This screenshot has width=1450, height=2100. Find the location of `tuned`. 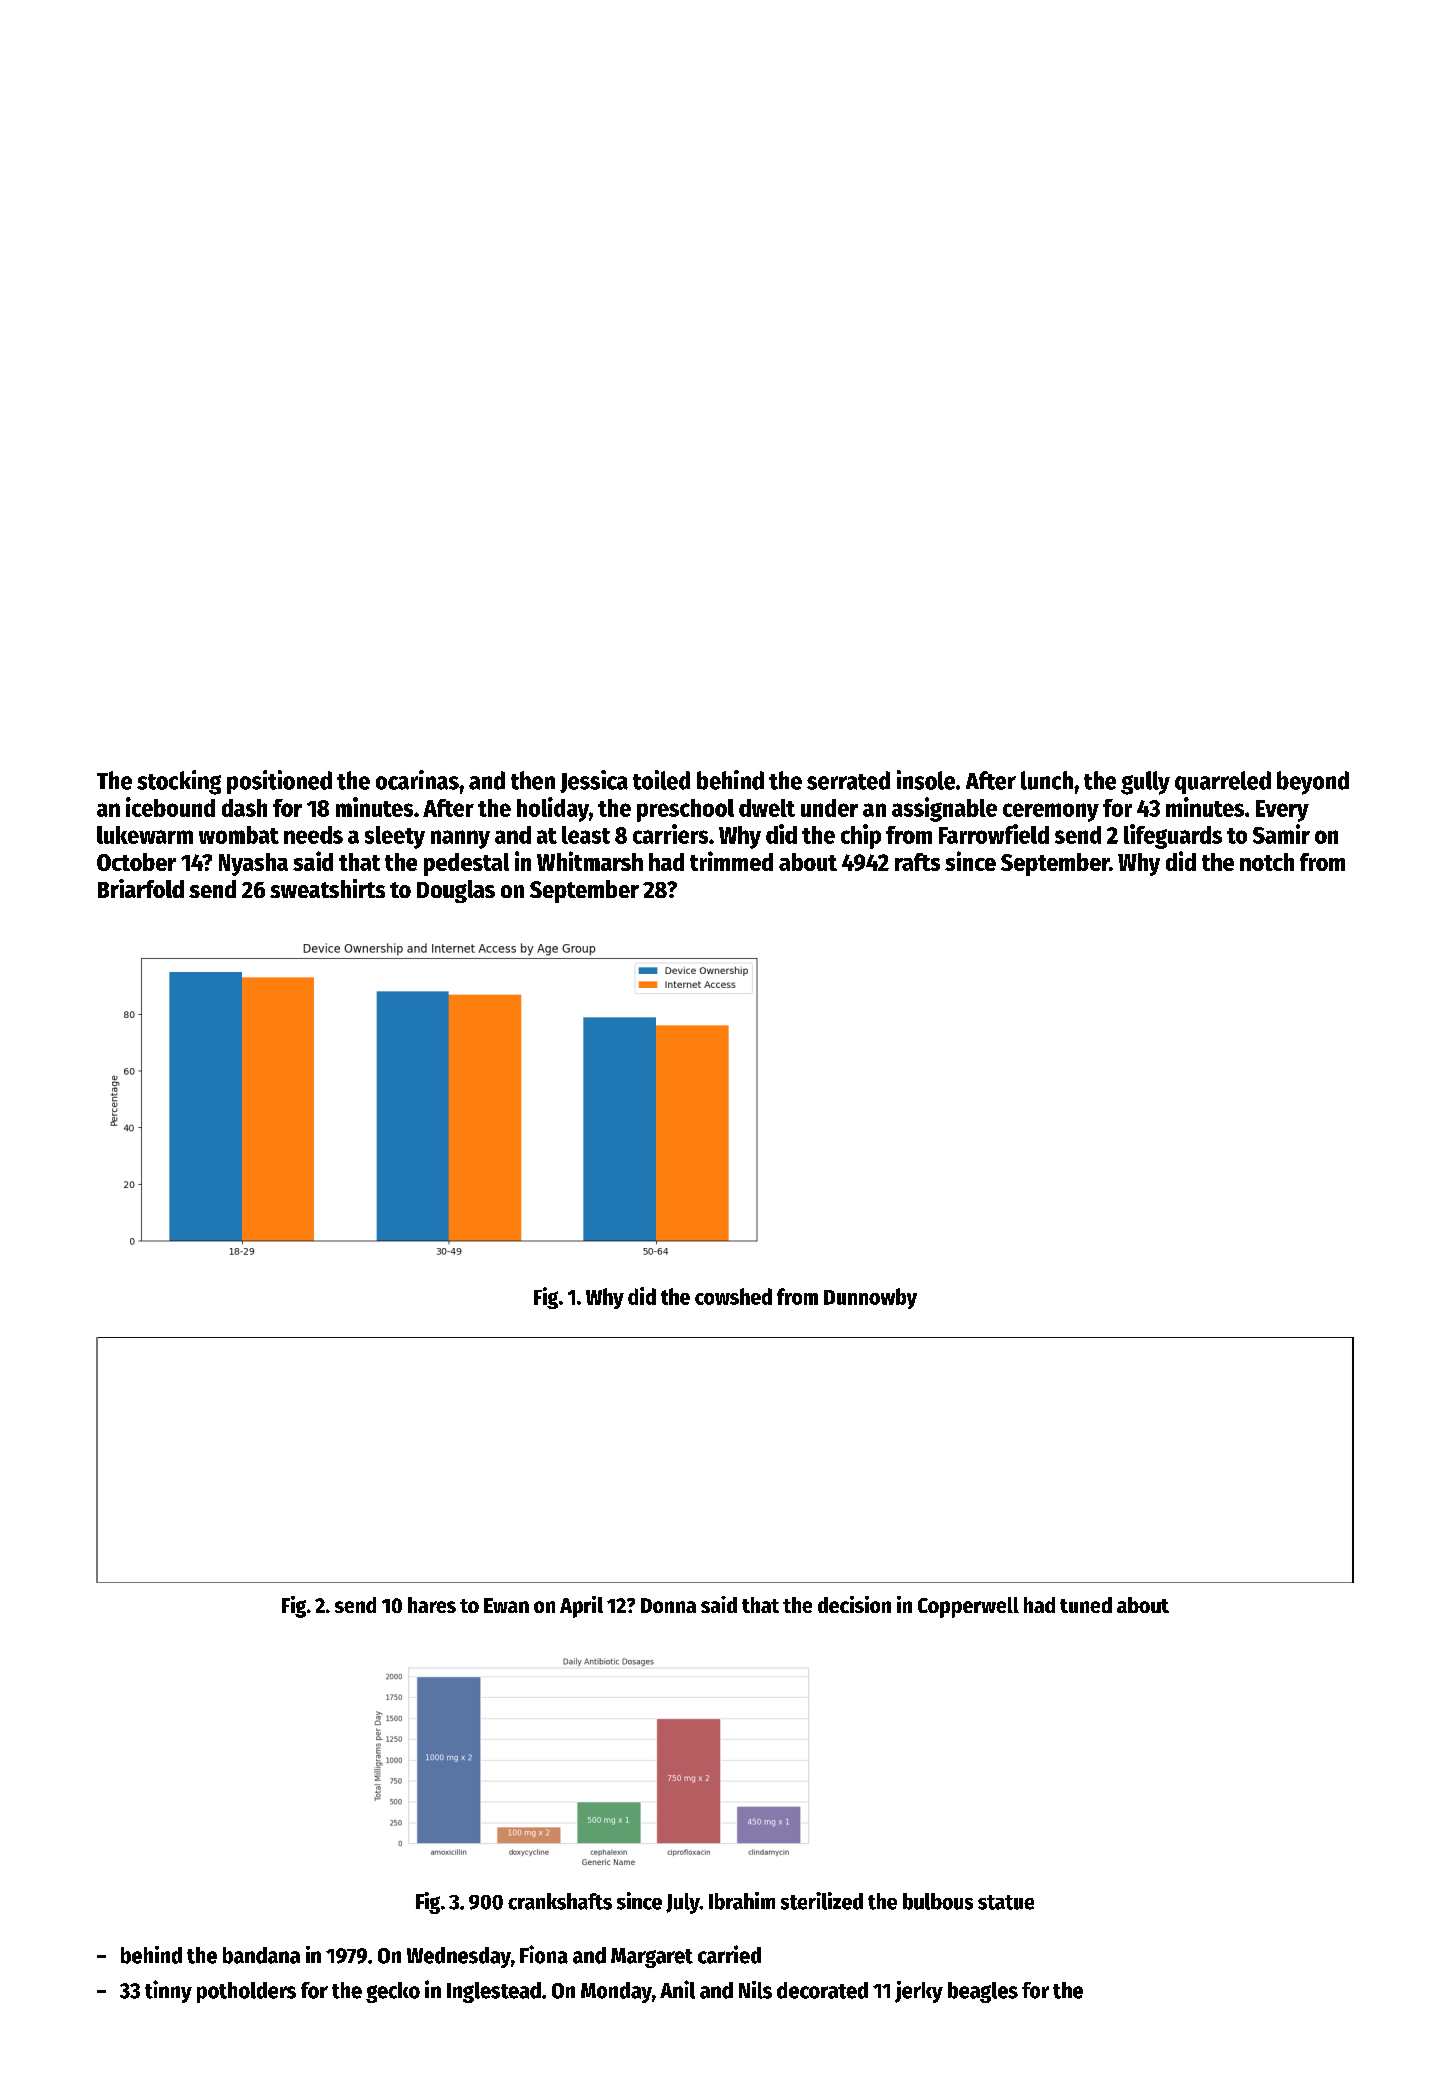

tuned is located at coordinates (1086, 1605).
